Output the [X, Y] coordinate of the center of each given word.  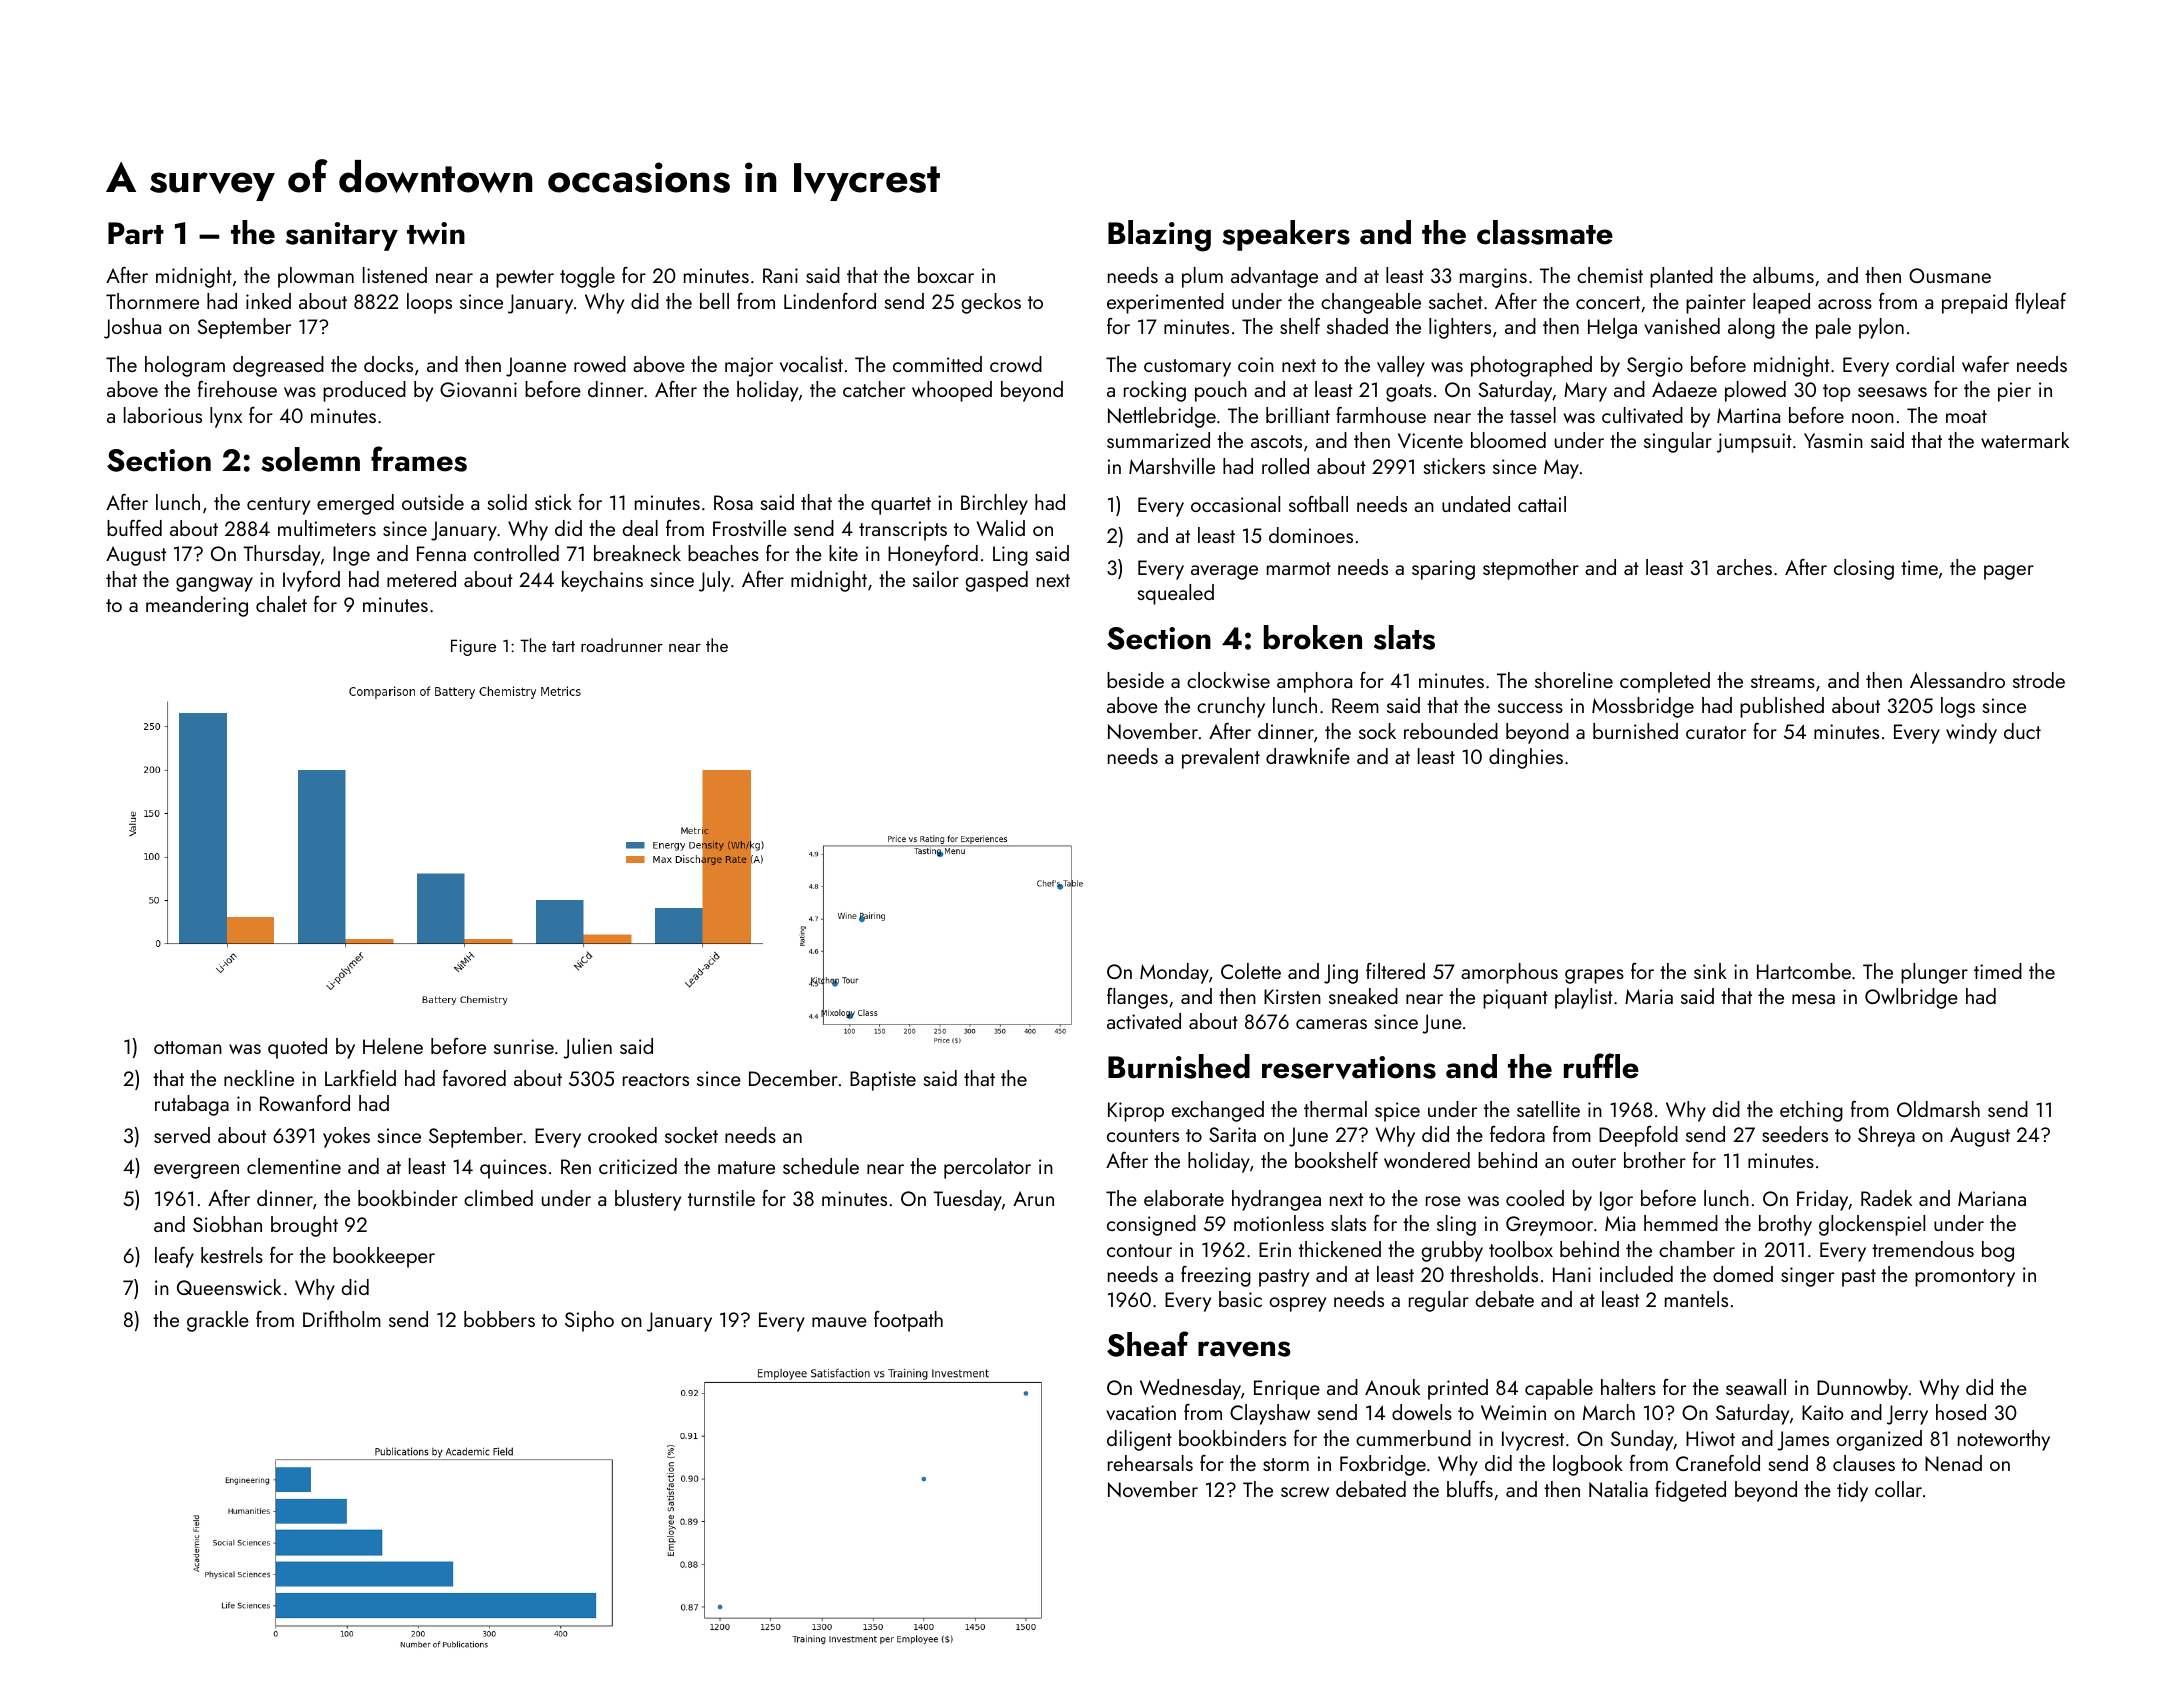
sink [1710, 971]
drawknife [1308, 756]
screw [1305, 1492]
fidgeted [1690, 1491]
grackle [218, 1321]
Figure [473, 647]
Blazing [1159, 236]
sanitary [342, 236]
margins [1493, 278]
